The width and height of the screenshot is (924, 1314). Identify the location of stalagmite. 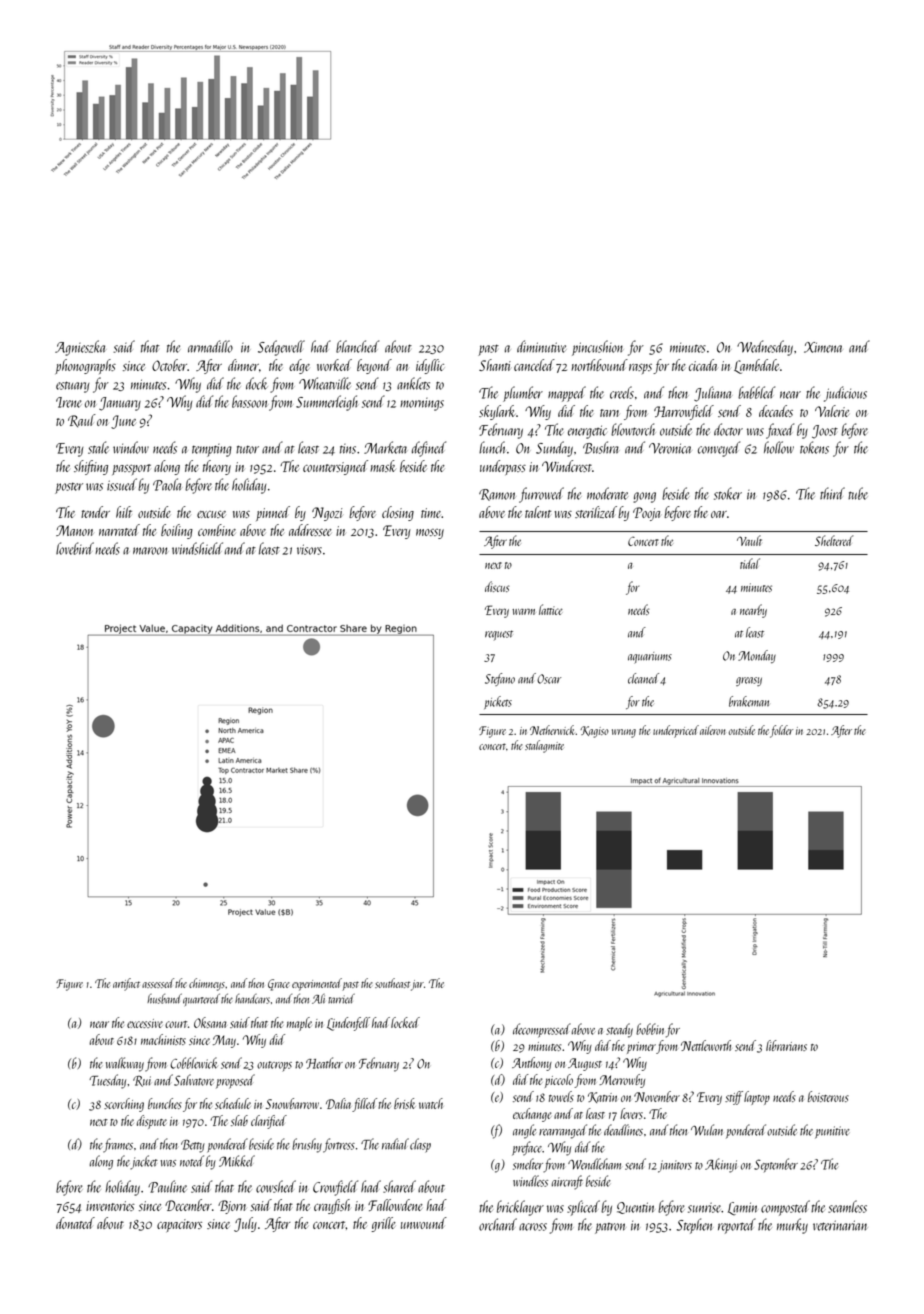
(544, 746).
